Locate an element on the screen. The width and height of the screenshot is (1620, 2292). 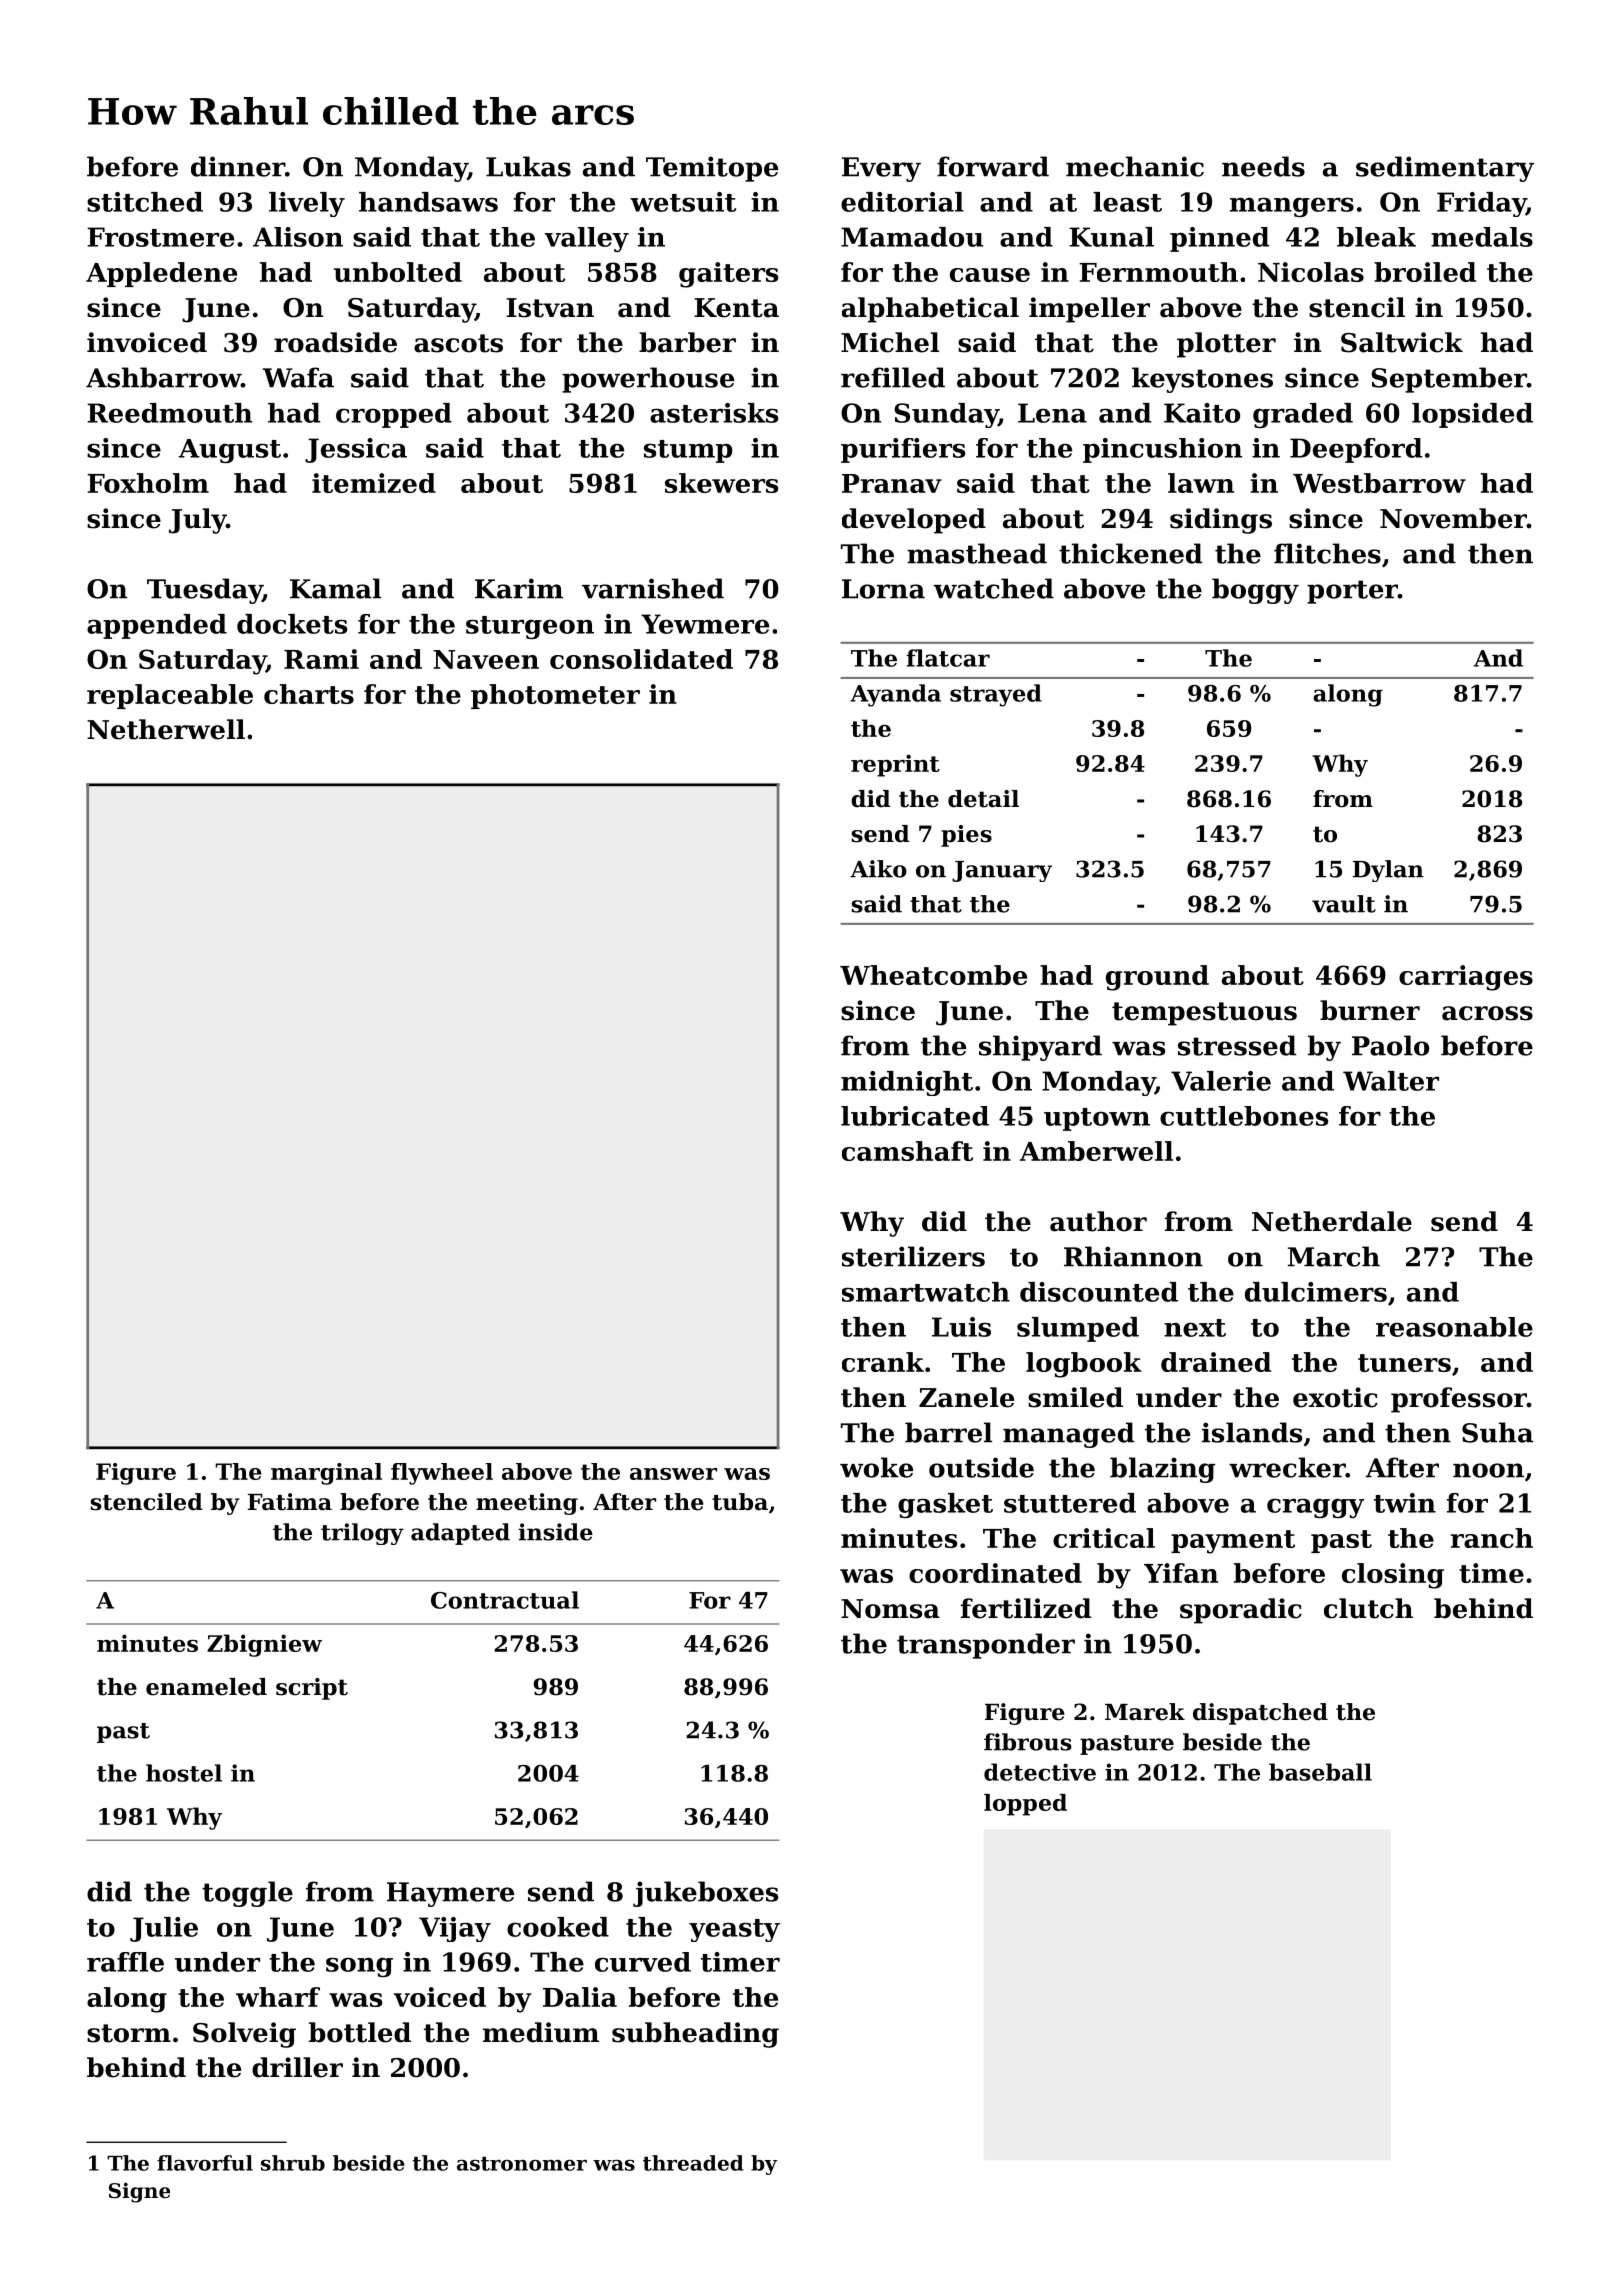
Dylan is located at coordinates (1388, 871).
